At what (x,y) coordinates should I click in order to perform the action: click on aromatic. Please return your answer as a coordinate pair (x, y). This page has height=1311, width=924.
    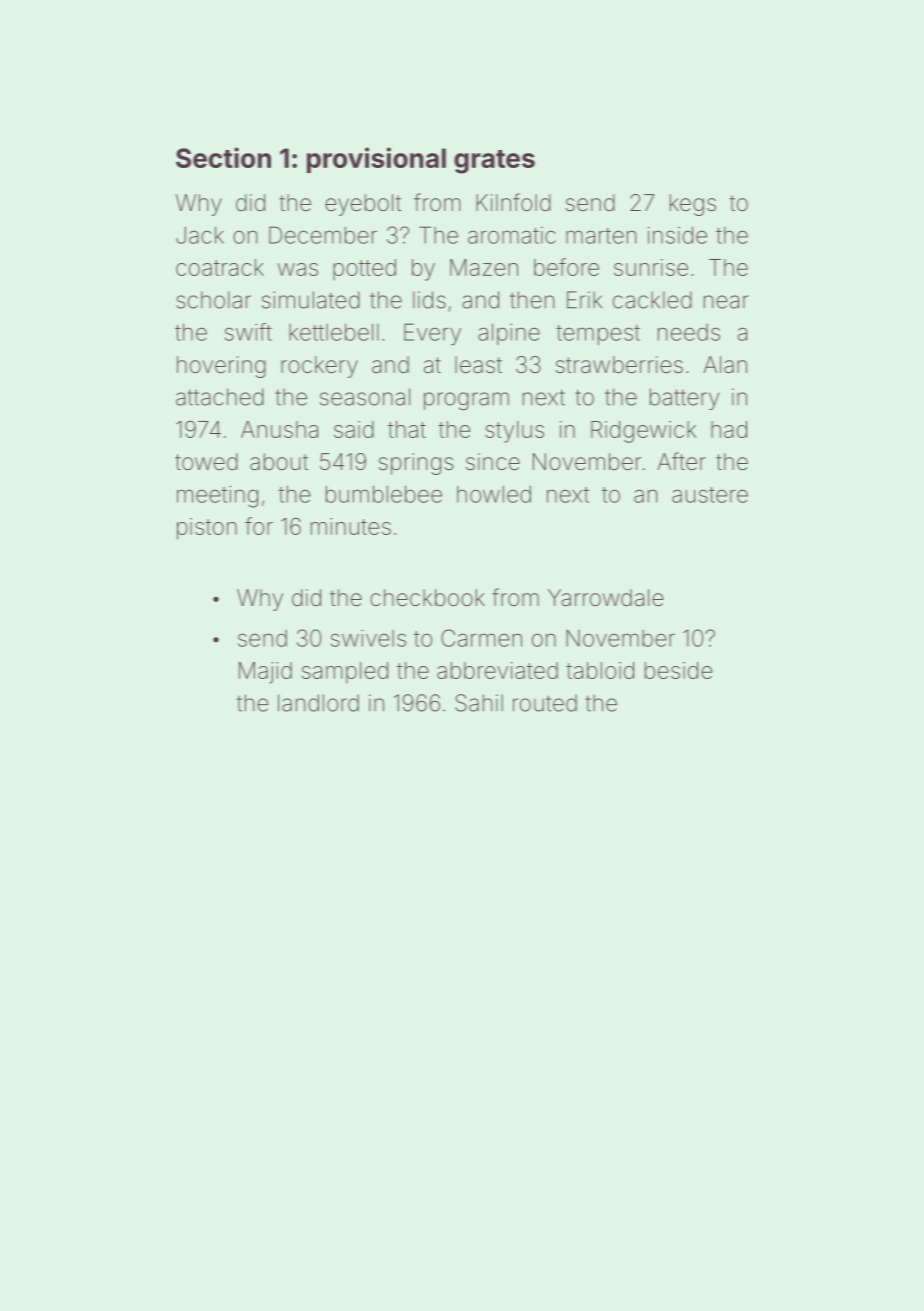
    Looking at the image, I should click on (512, 235).
